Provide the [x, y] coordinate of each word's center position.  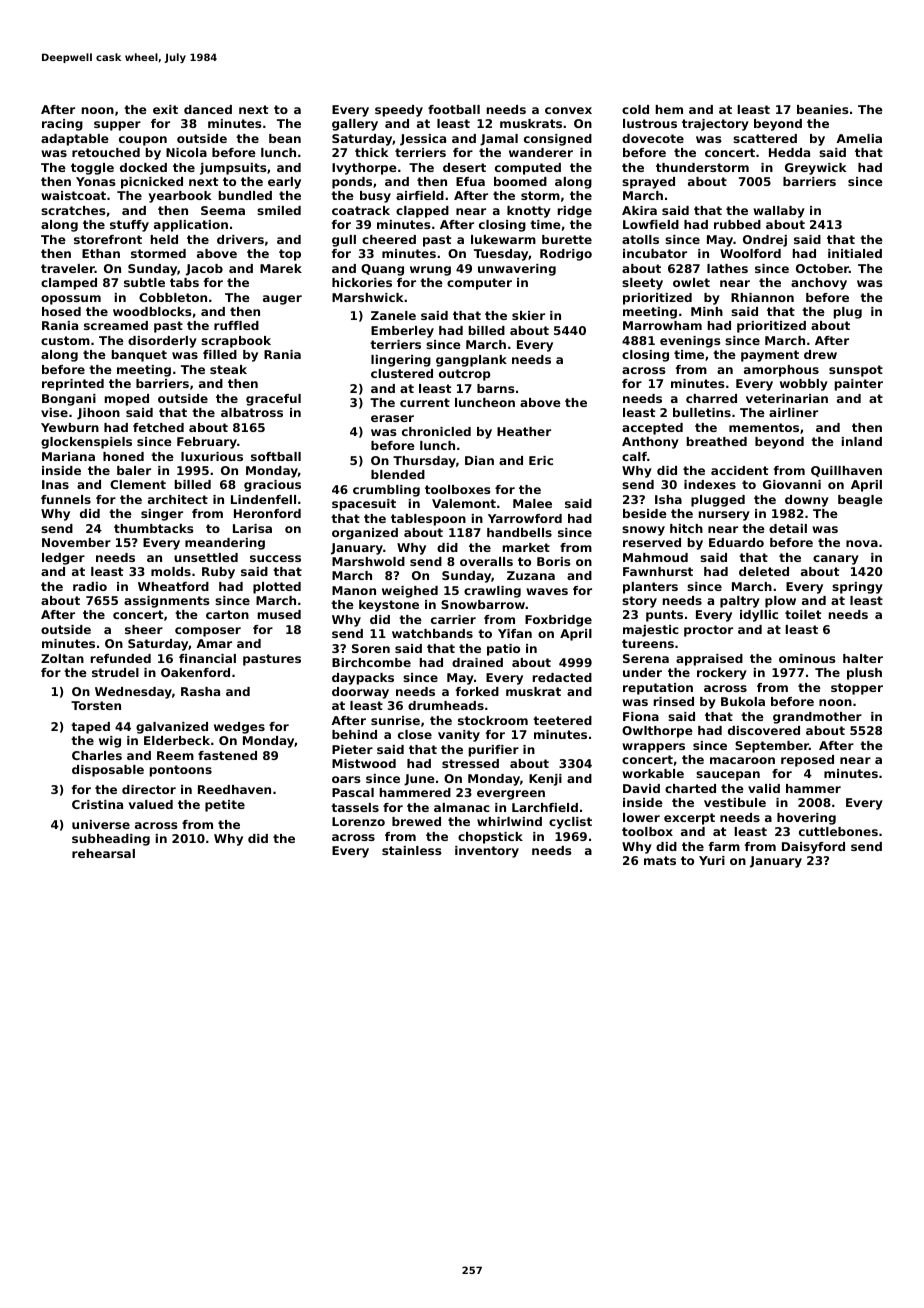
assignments [166, 602]
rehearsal [103, 853]
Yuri [712, 860]
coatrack [361, 210]
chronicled [436, 431]
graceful [273, 400]
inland [862, 441]
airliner [793, 412]
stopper [857, 689]
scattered [765, 138]
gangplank [471, 361]
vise [54, 412]
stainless [411, 850]
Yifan [515, 633]
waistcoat [73, 195]
